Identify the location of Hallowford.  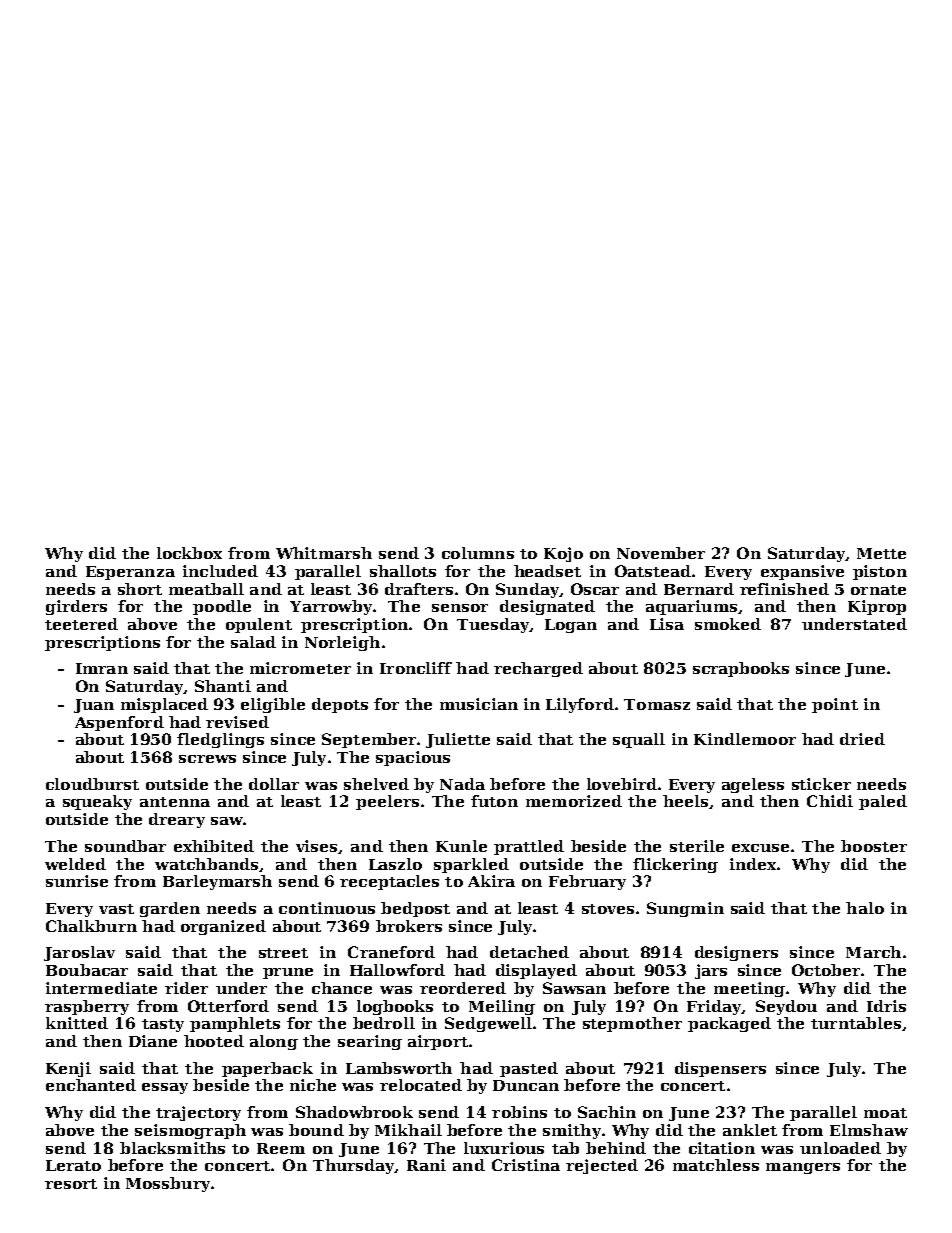
(397, 970).
